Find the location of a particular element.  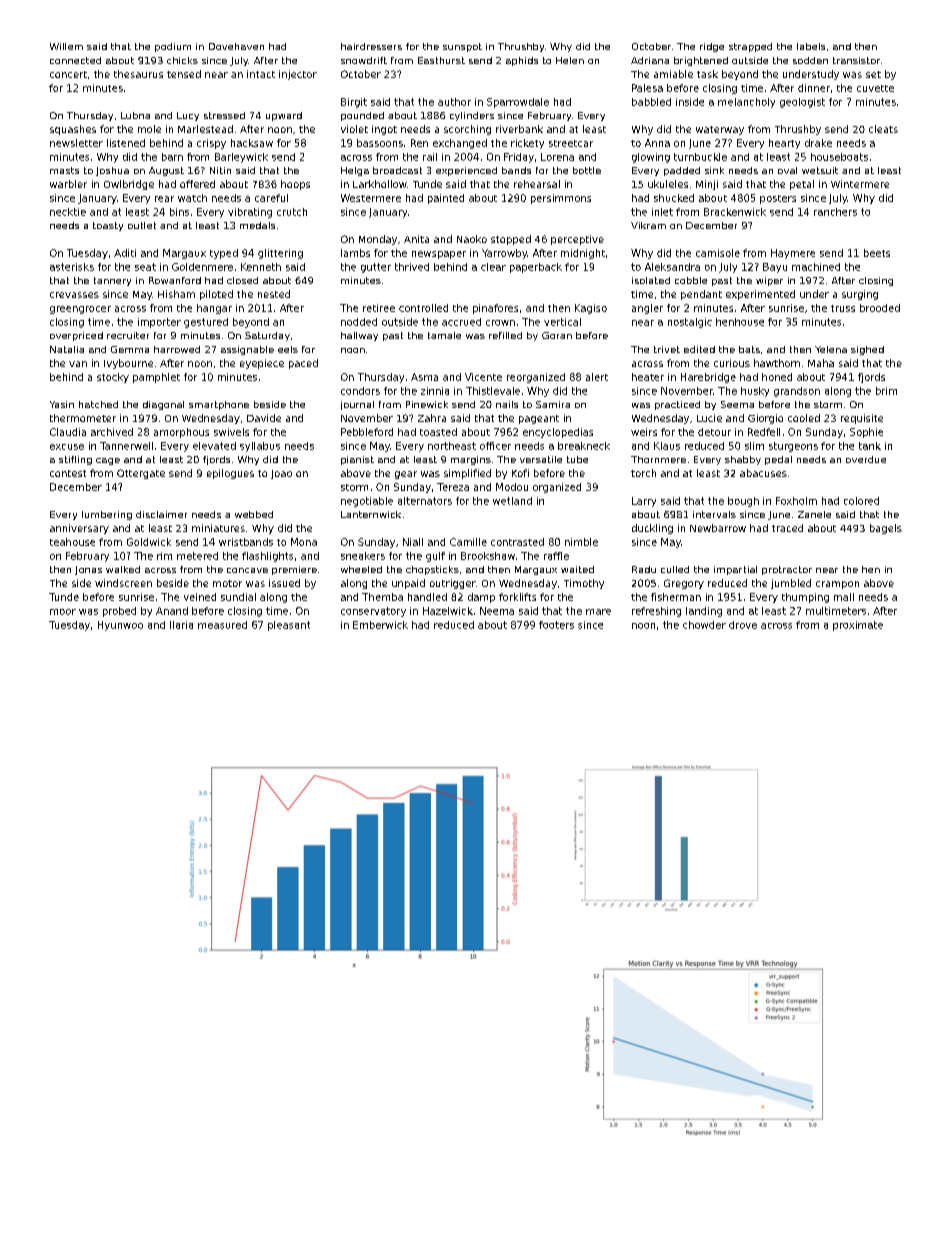

alert is located at coordinates (597, 377).
